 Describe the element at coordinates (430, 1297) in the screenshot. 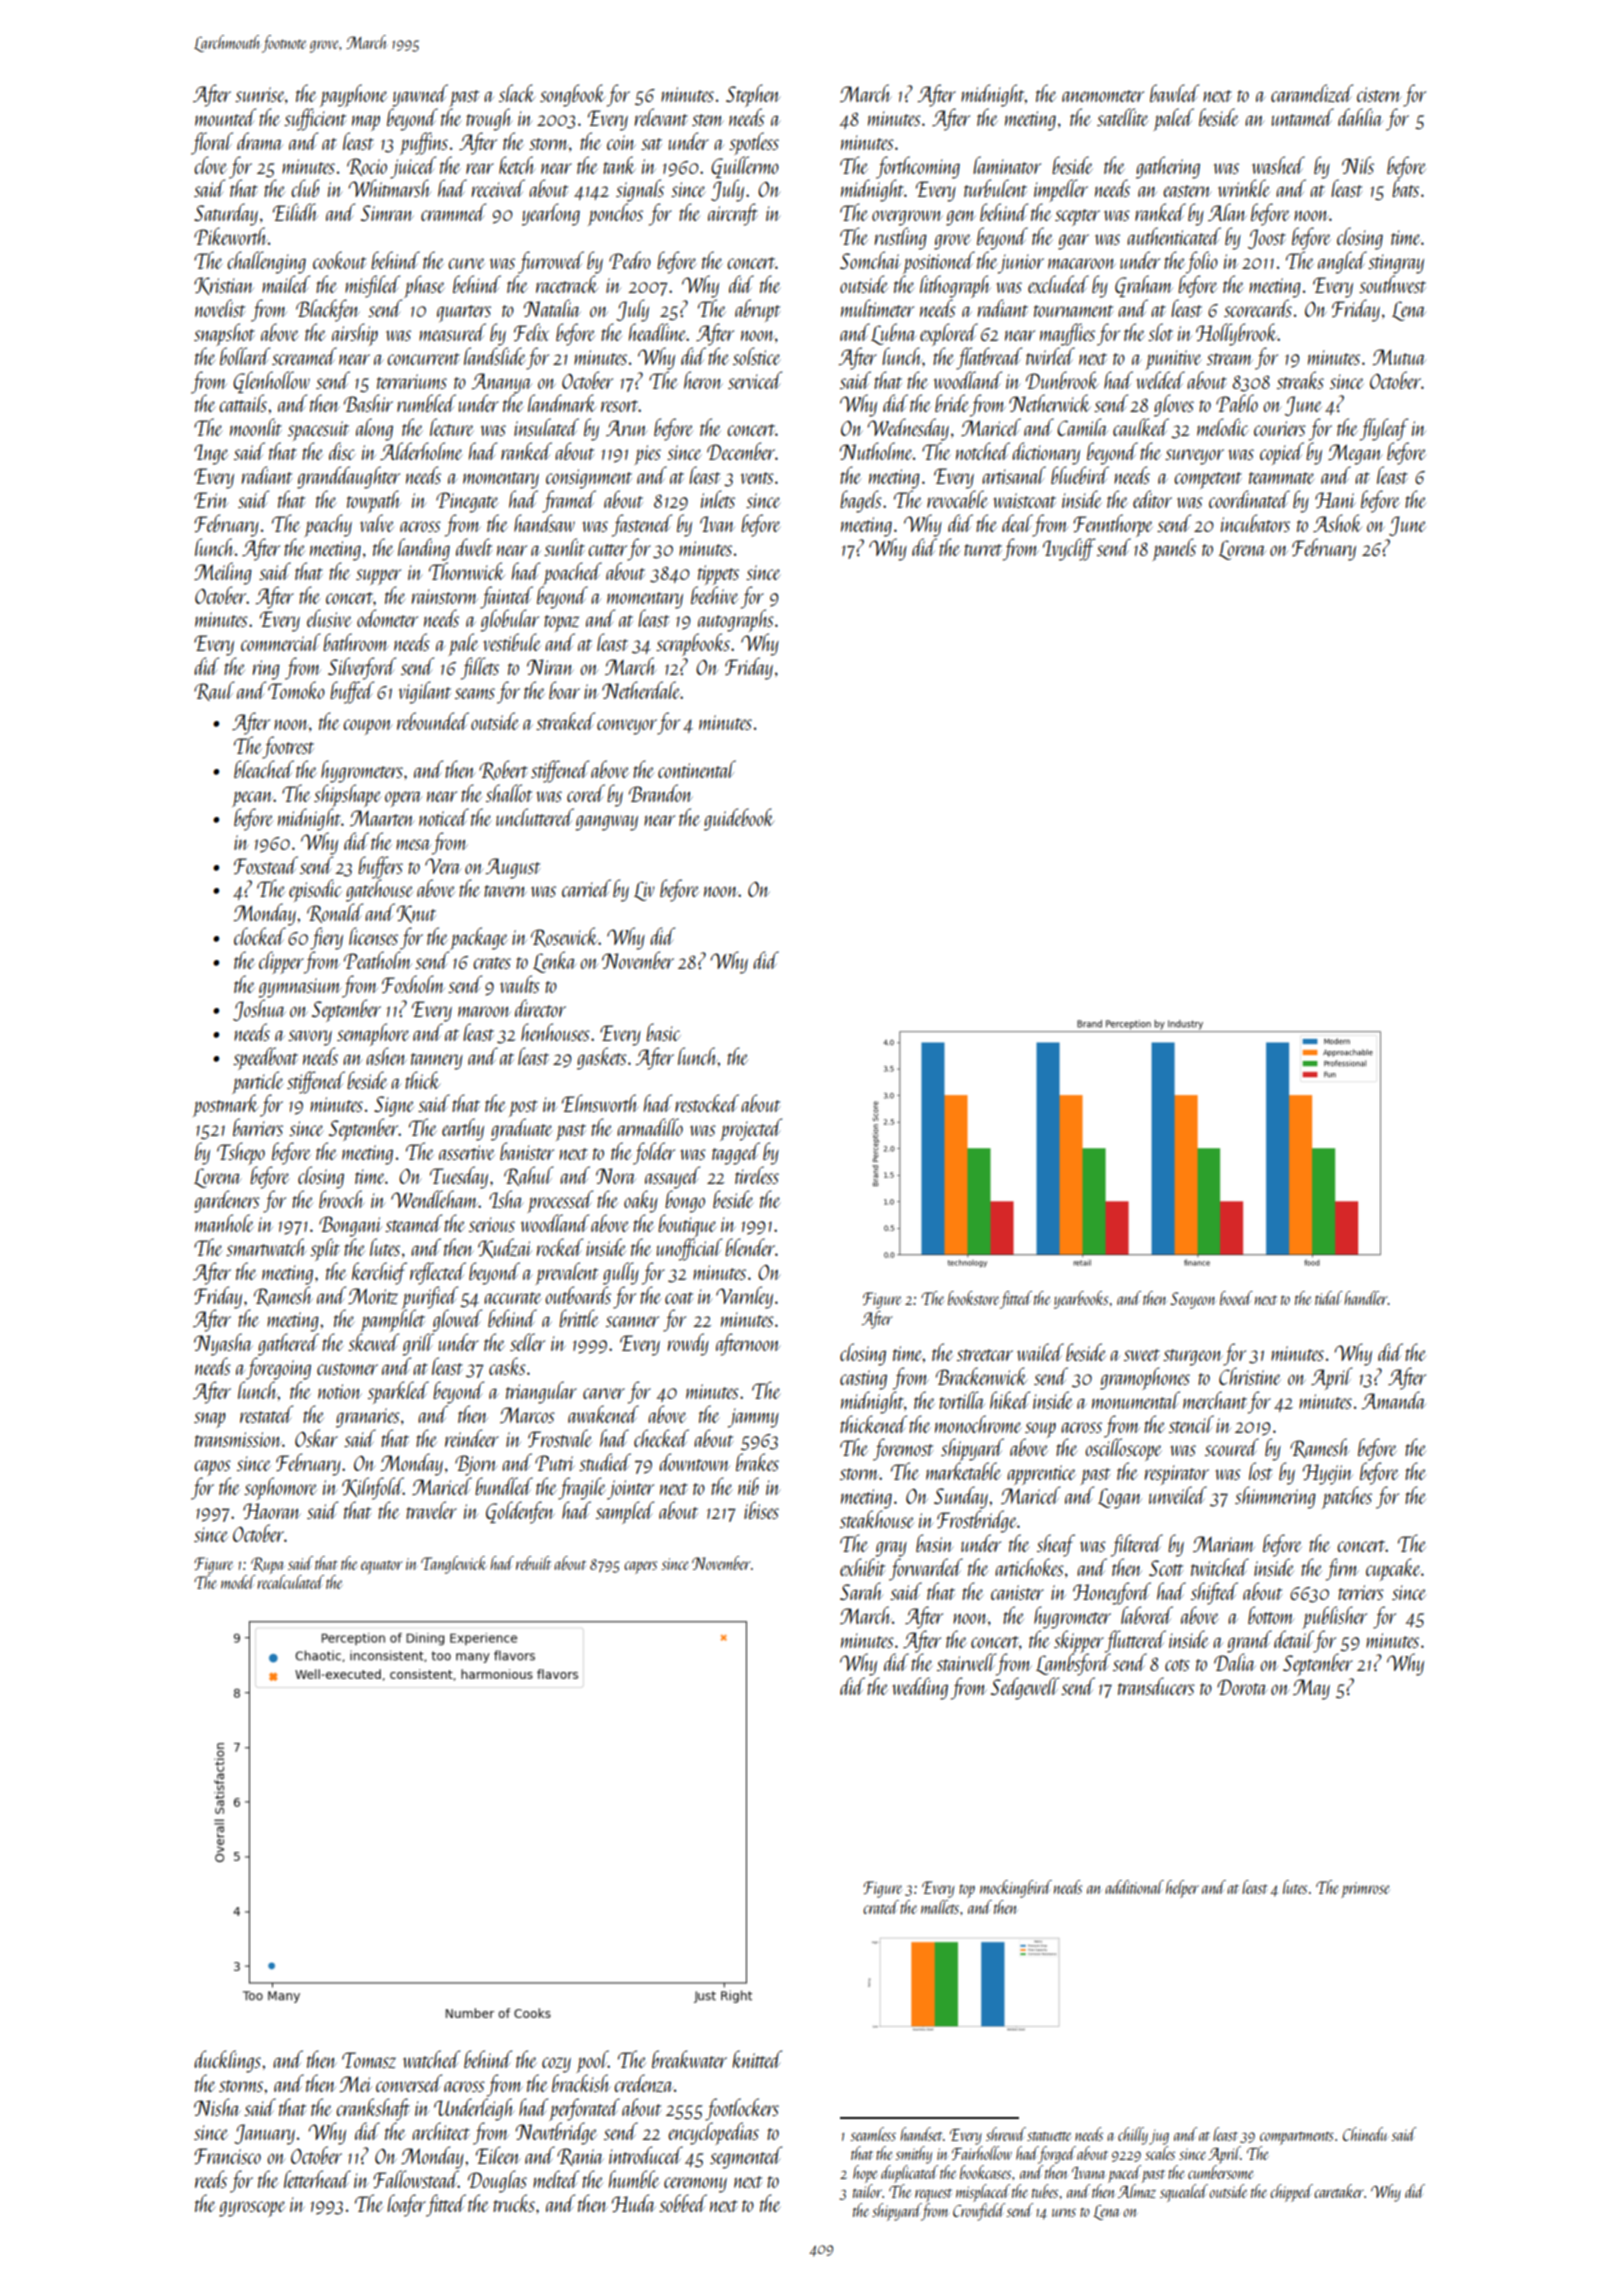

I see `purified` at that location.
